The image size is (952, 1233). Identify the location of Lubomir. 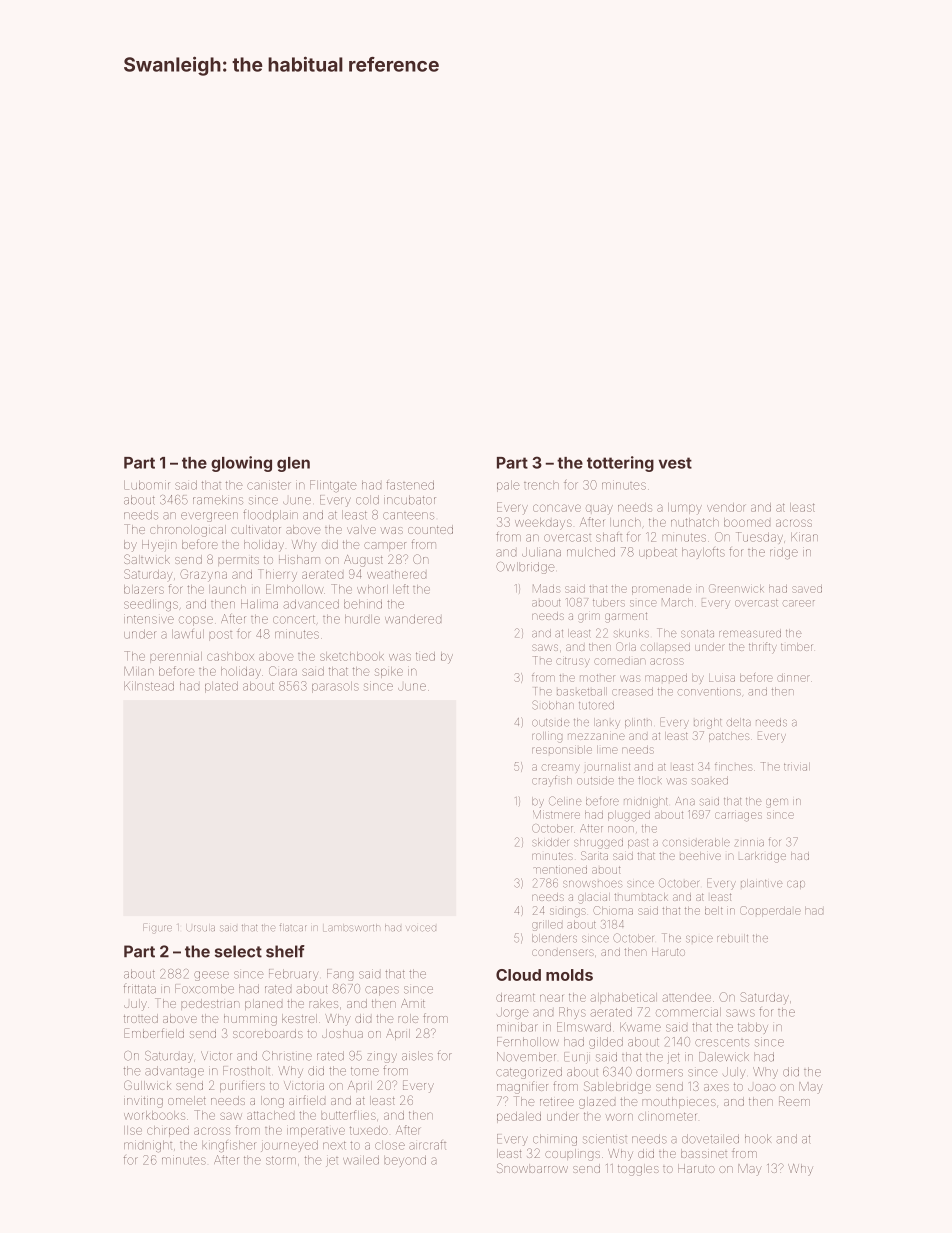
(147, 485).
